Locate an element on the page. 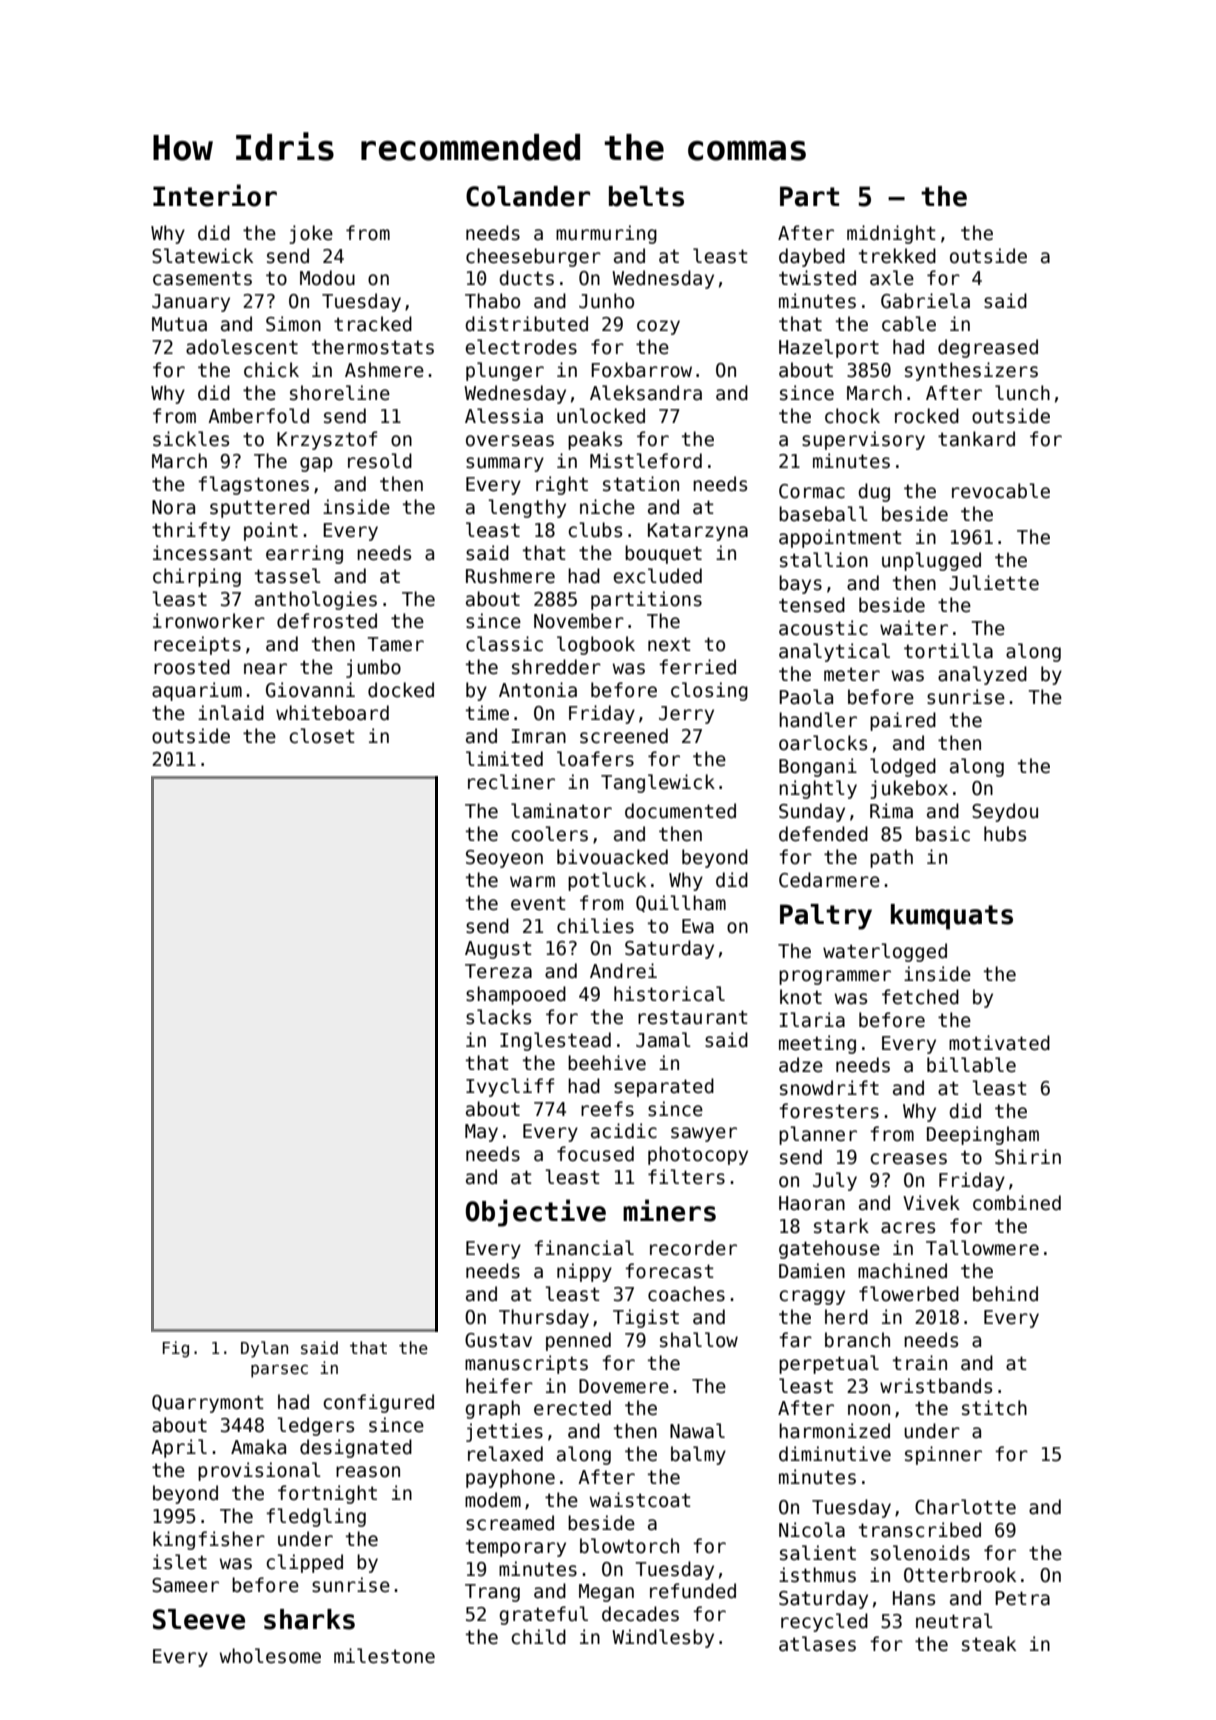 The height and width of the page is (1720, 1216). Colander is located at coordinates (528, 196).
